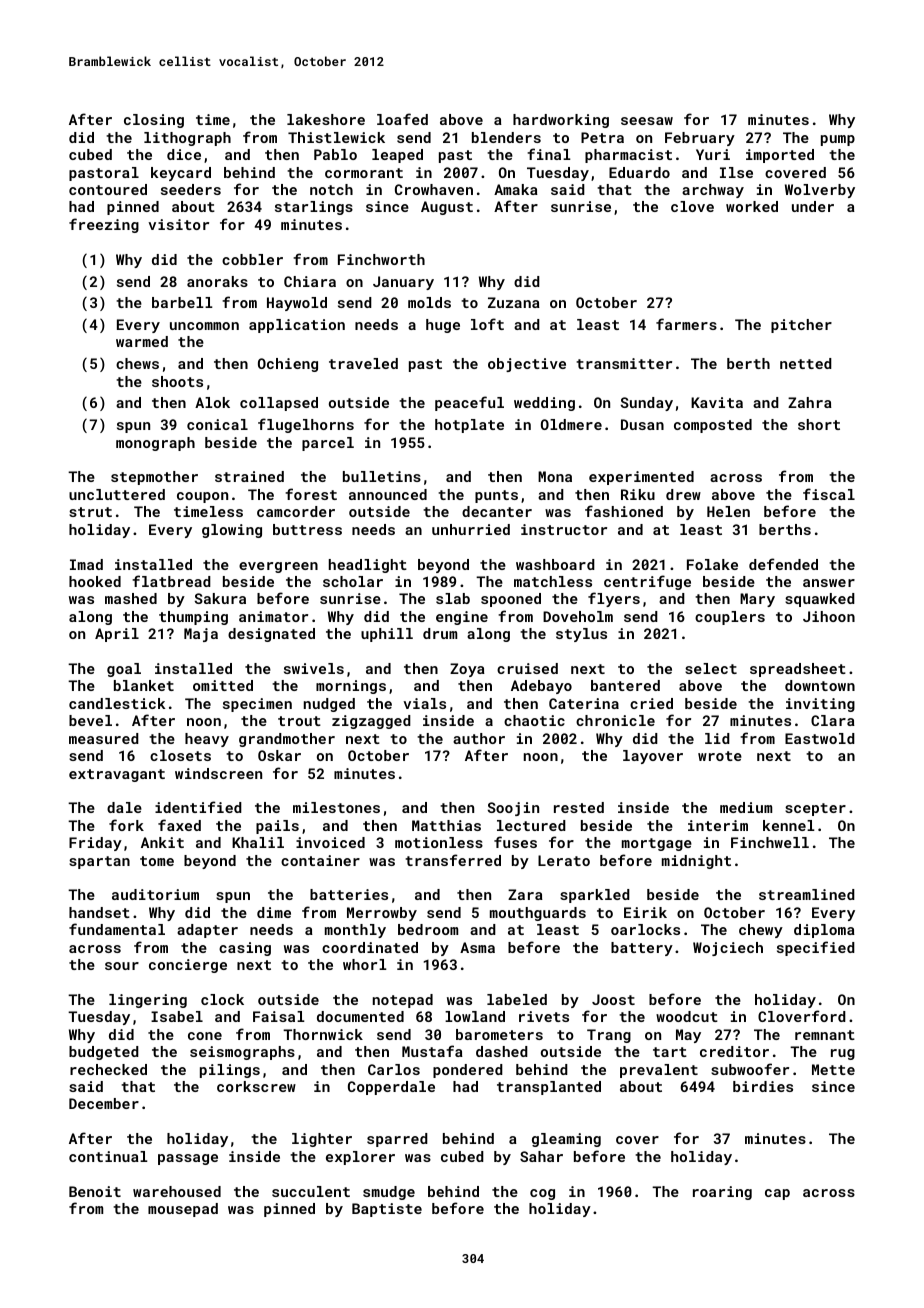  What do you see at coordinates (645, 929) in the document?
I see `oarlocks` at bounding box center [645, 929].
